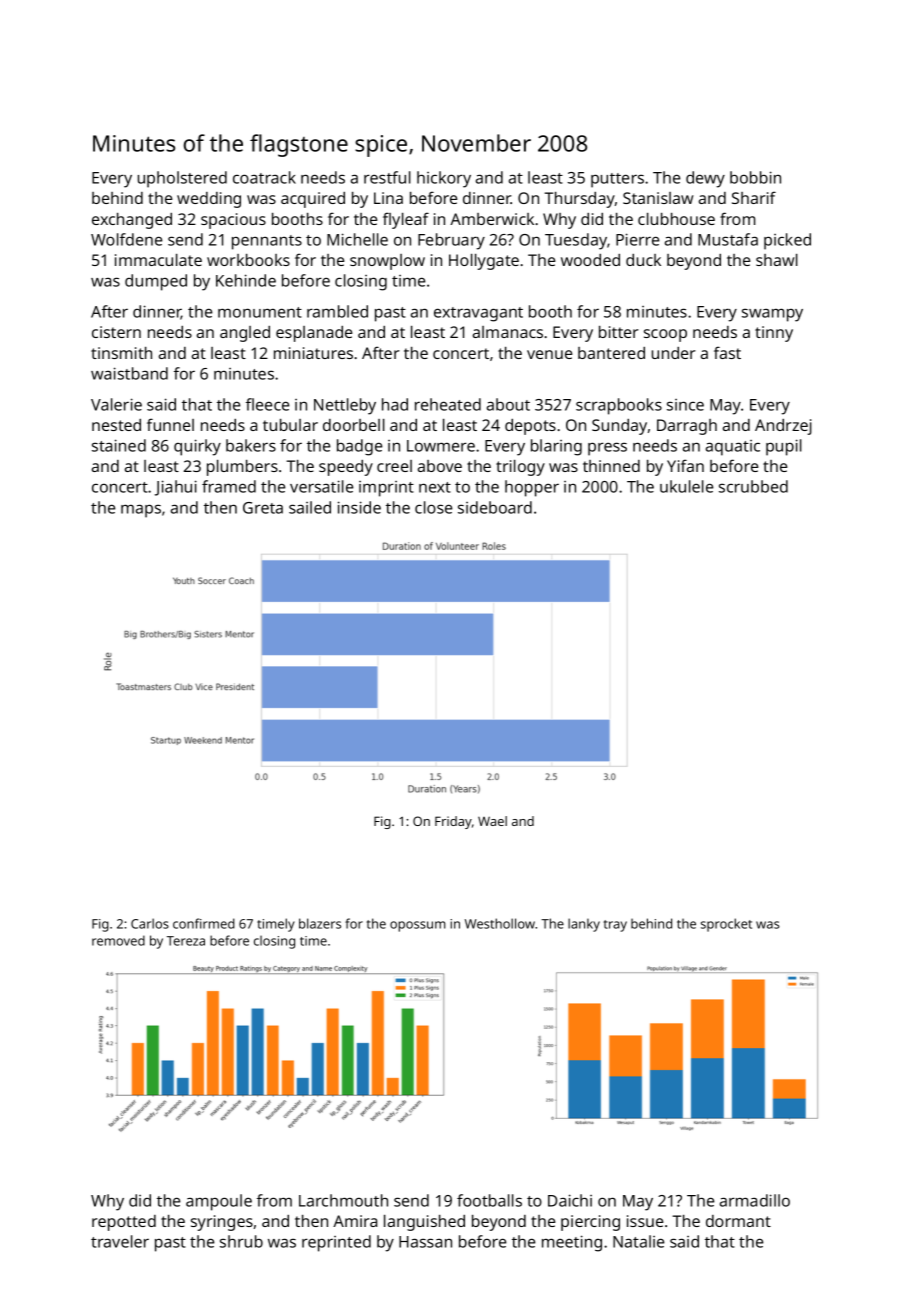 The height and width of the screenshot is (1316, 908). What do you see at coordinates (686, 486) in the screenshot?
I see `ukulele` at bounding box center [686, 486].
